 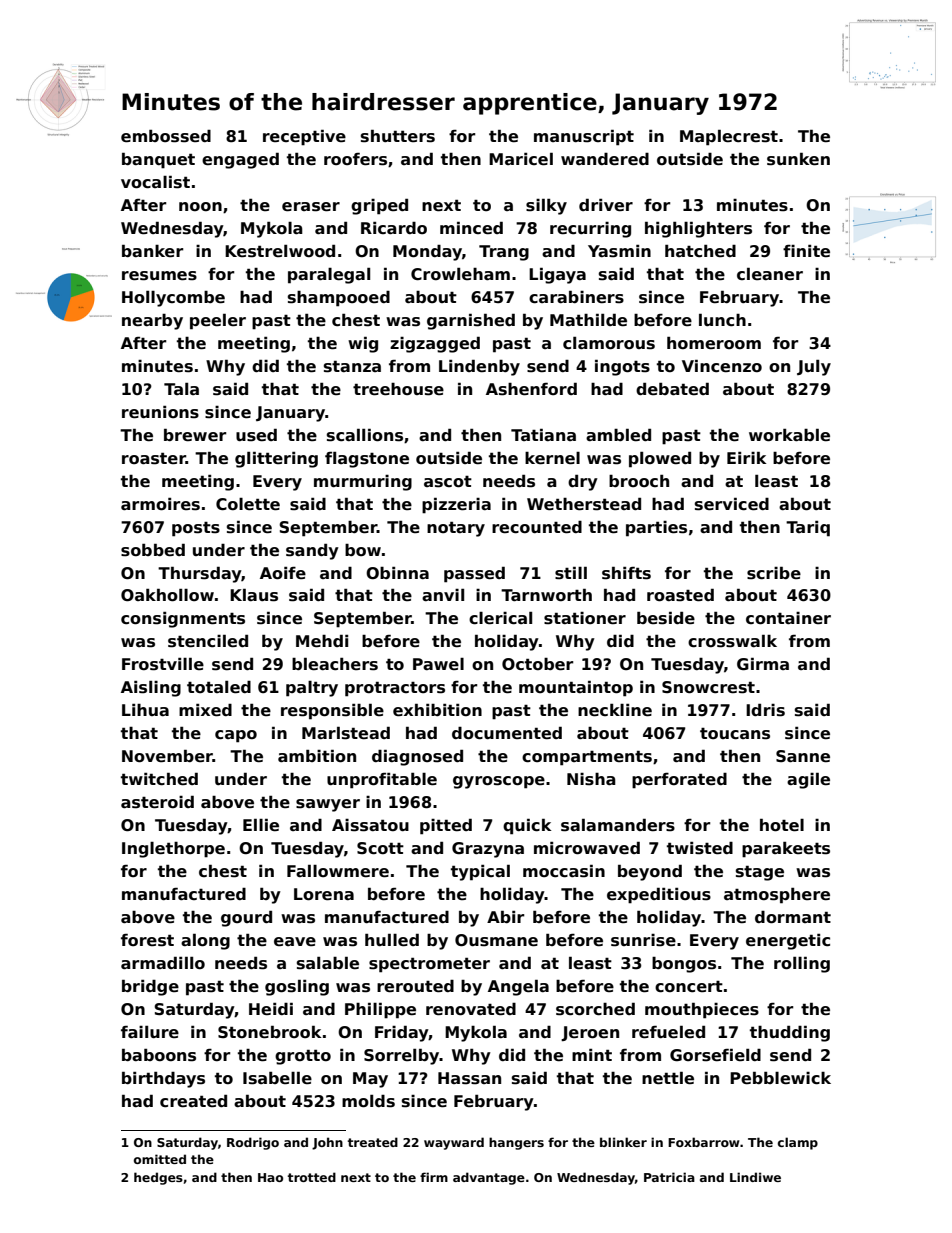 I want to click on paltry, so click(x=312, y=689).
